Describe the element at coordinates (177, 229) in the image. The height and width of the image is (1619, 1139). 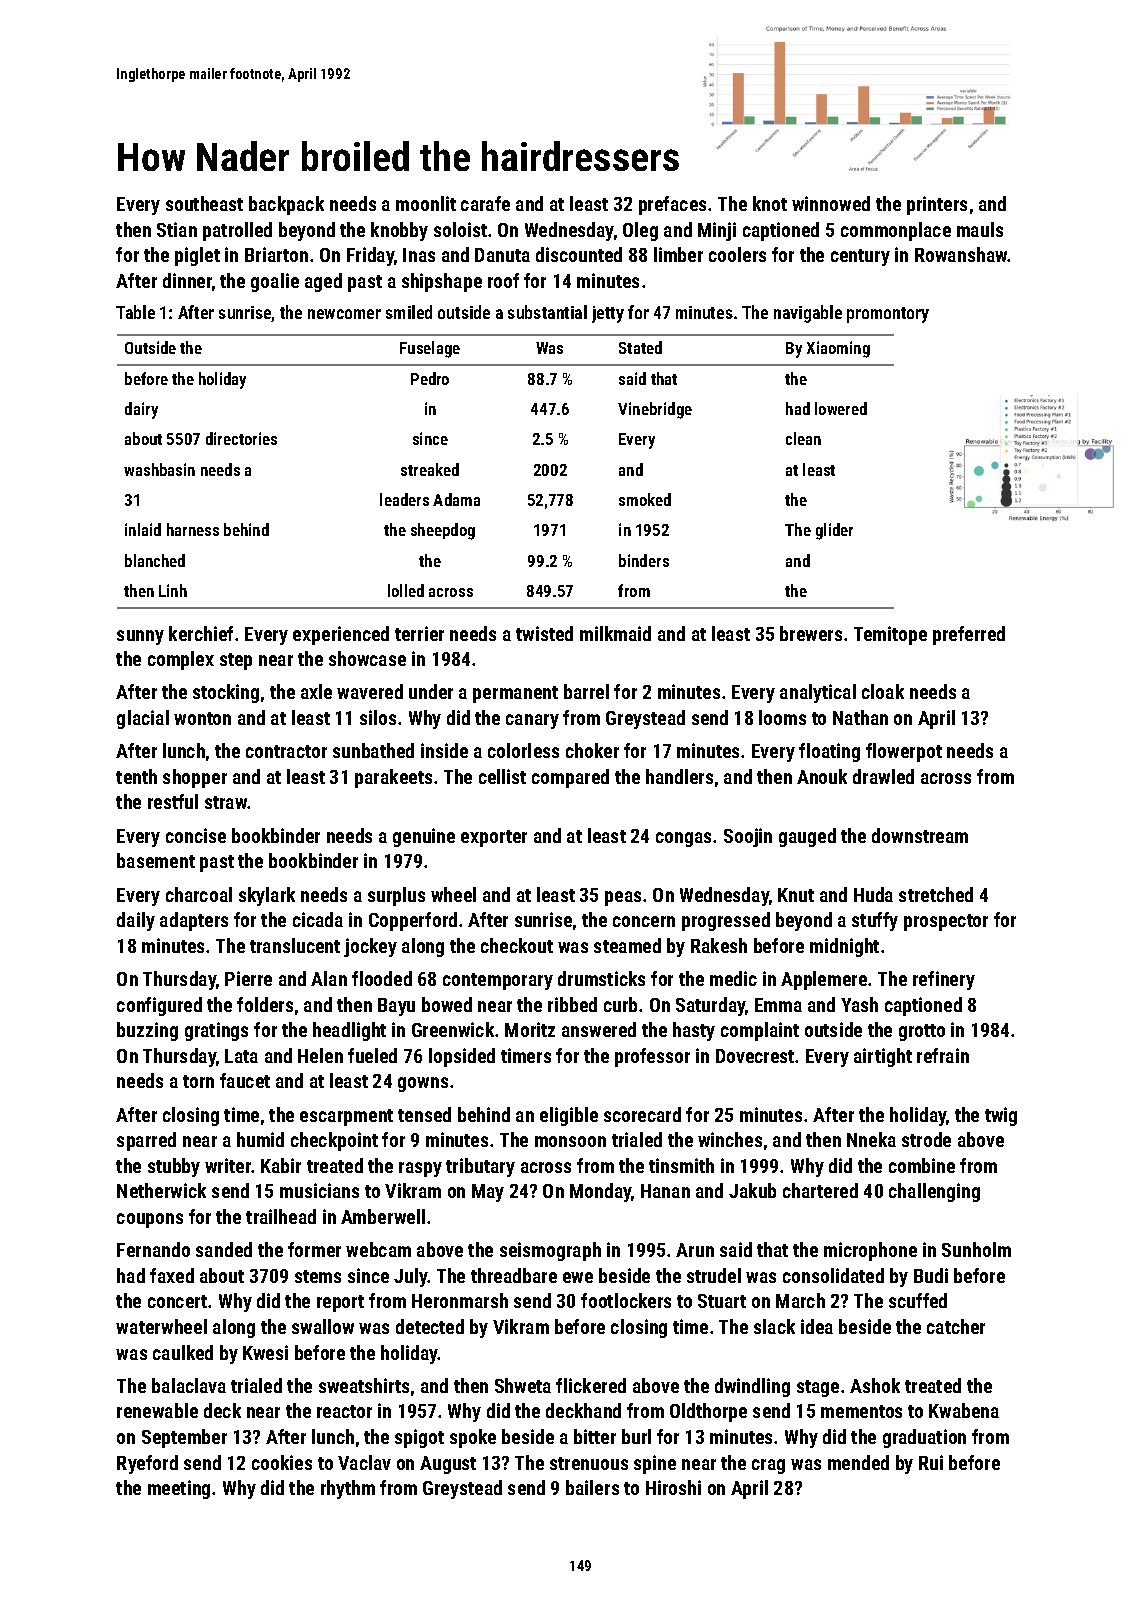
I see `Stian` at that location.
